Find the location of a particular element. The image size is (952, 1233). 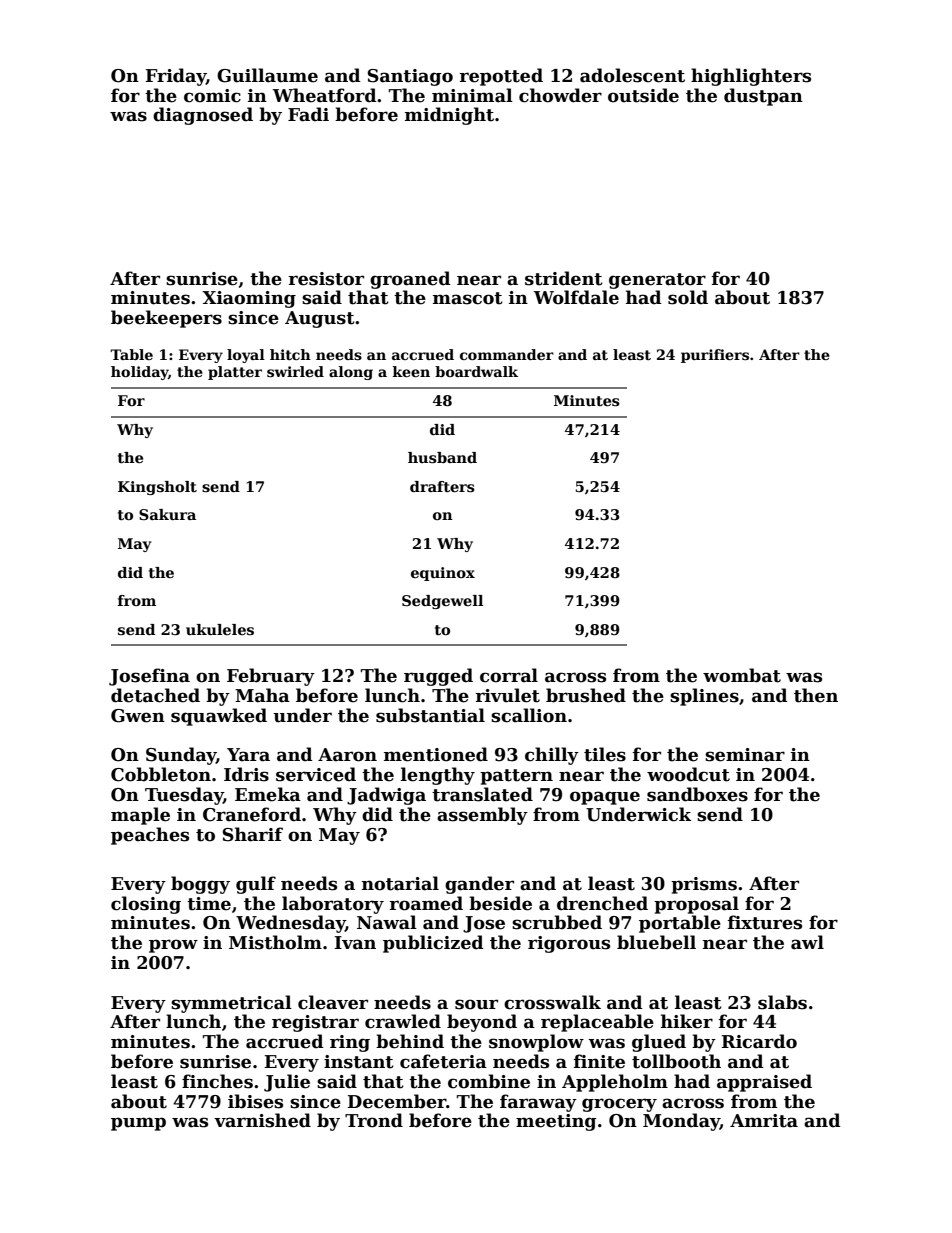

equinox is located at coordinates (443, 574).
